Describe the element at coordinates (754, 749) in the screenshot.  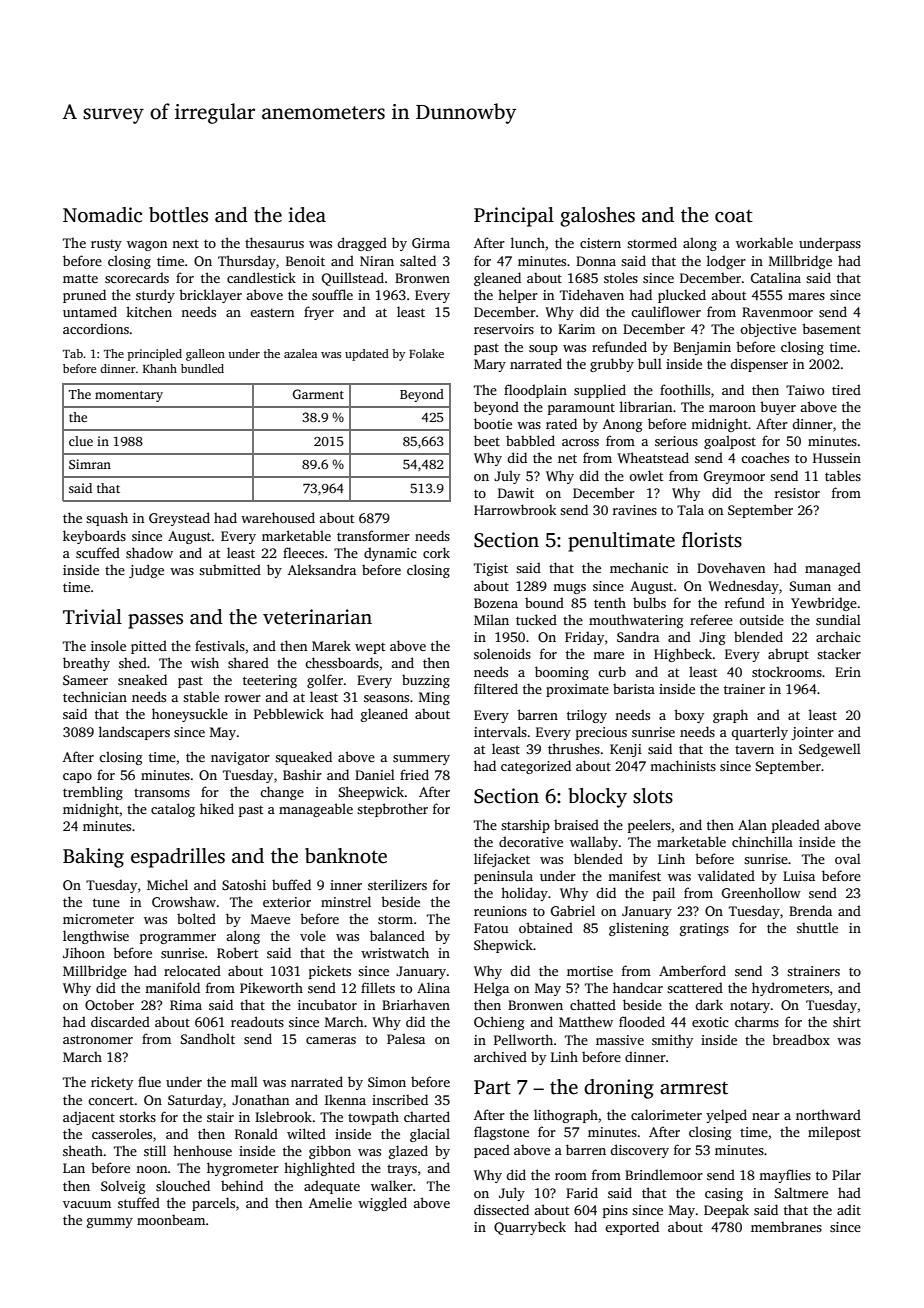
I see `tavern` at that location.
